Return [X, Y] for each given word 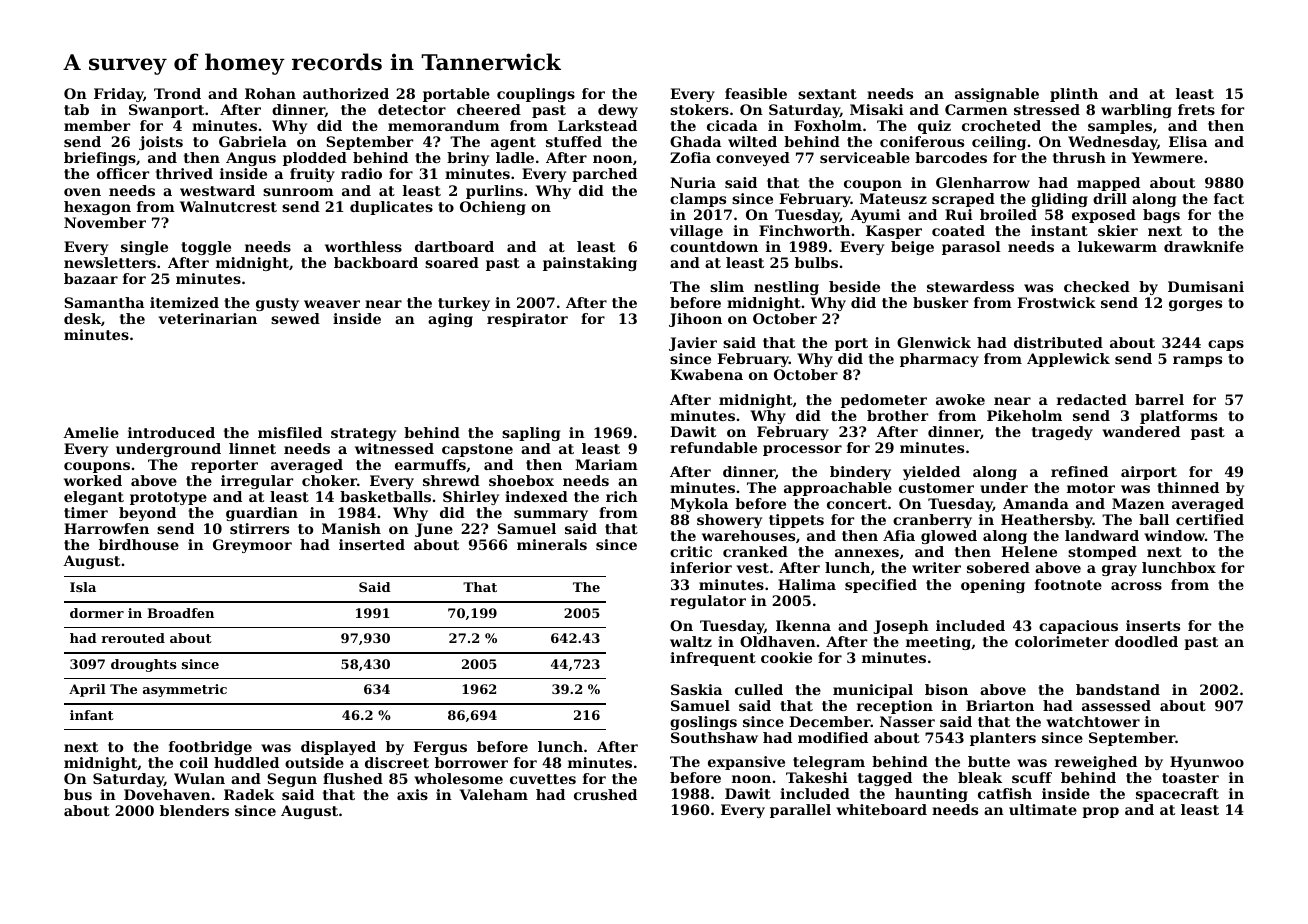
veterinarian [208, 318]
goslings [703, 723]
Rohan [270, 93]
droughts [143, 665]
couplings [536, 95]
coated [958, 230]
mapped [1108, 184]
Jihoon [695, 320]
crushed [605, 794]
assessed [1116, 705]
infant [92, 715]
